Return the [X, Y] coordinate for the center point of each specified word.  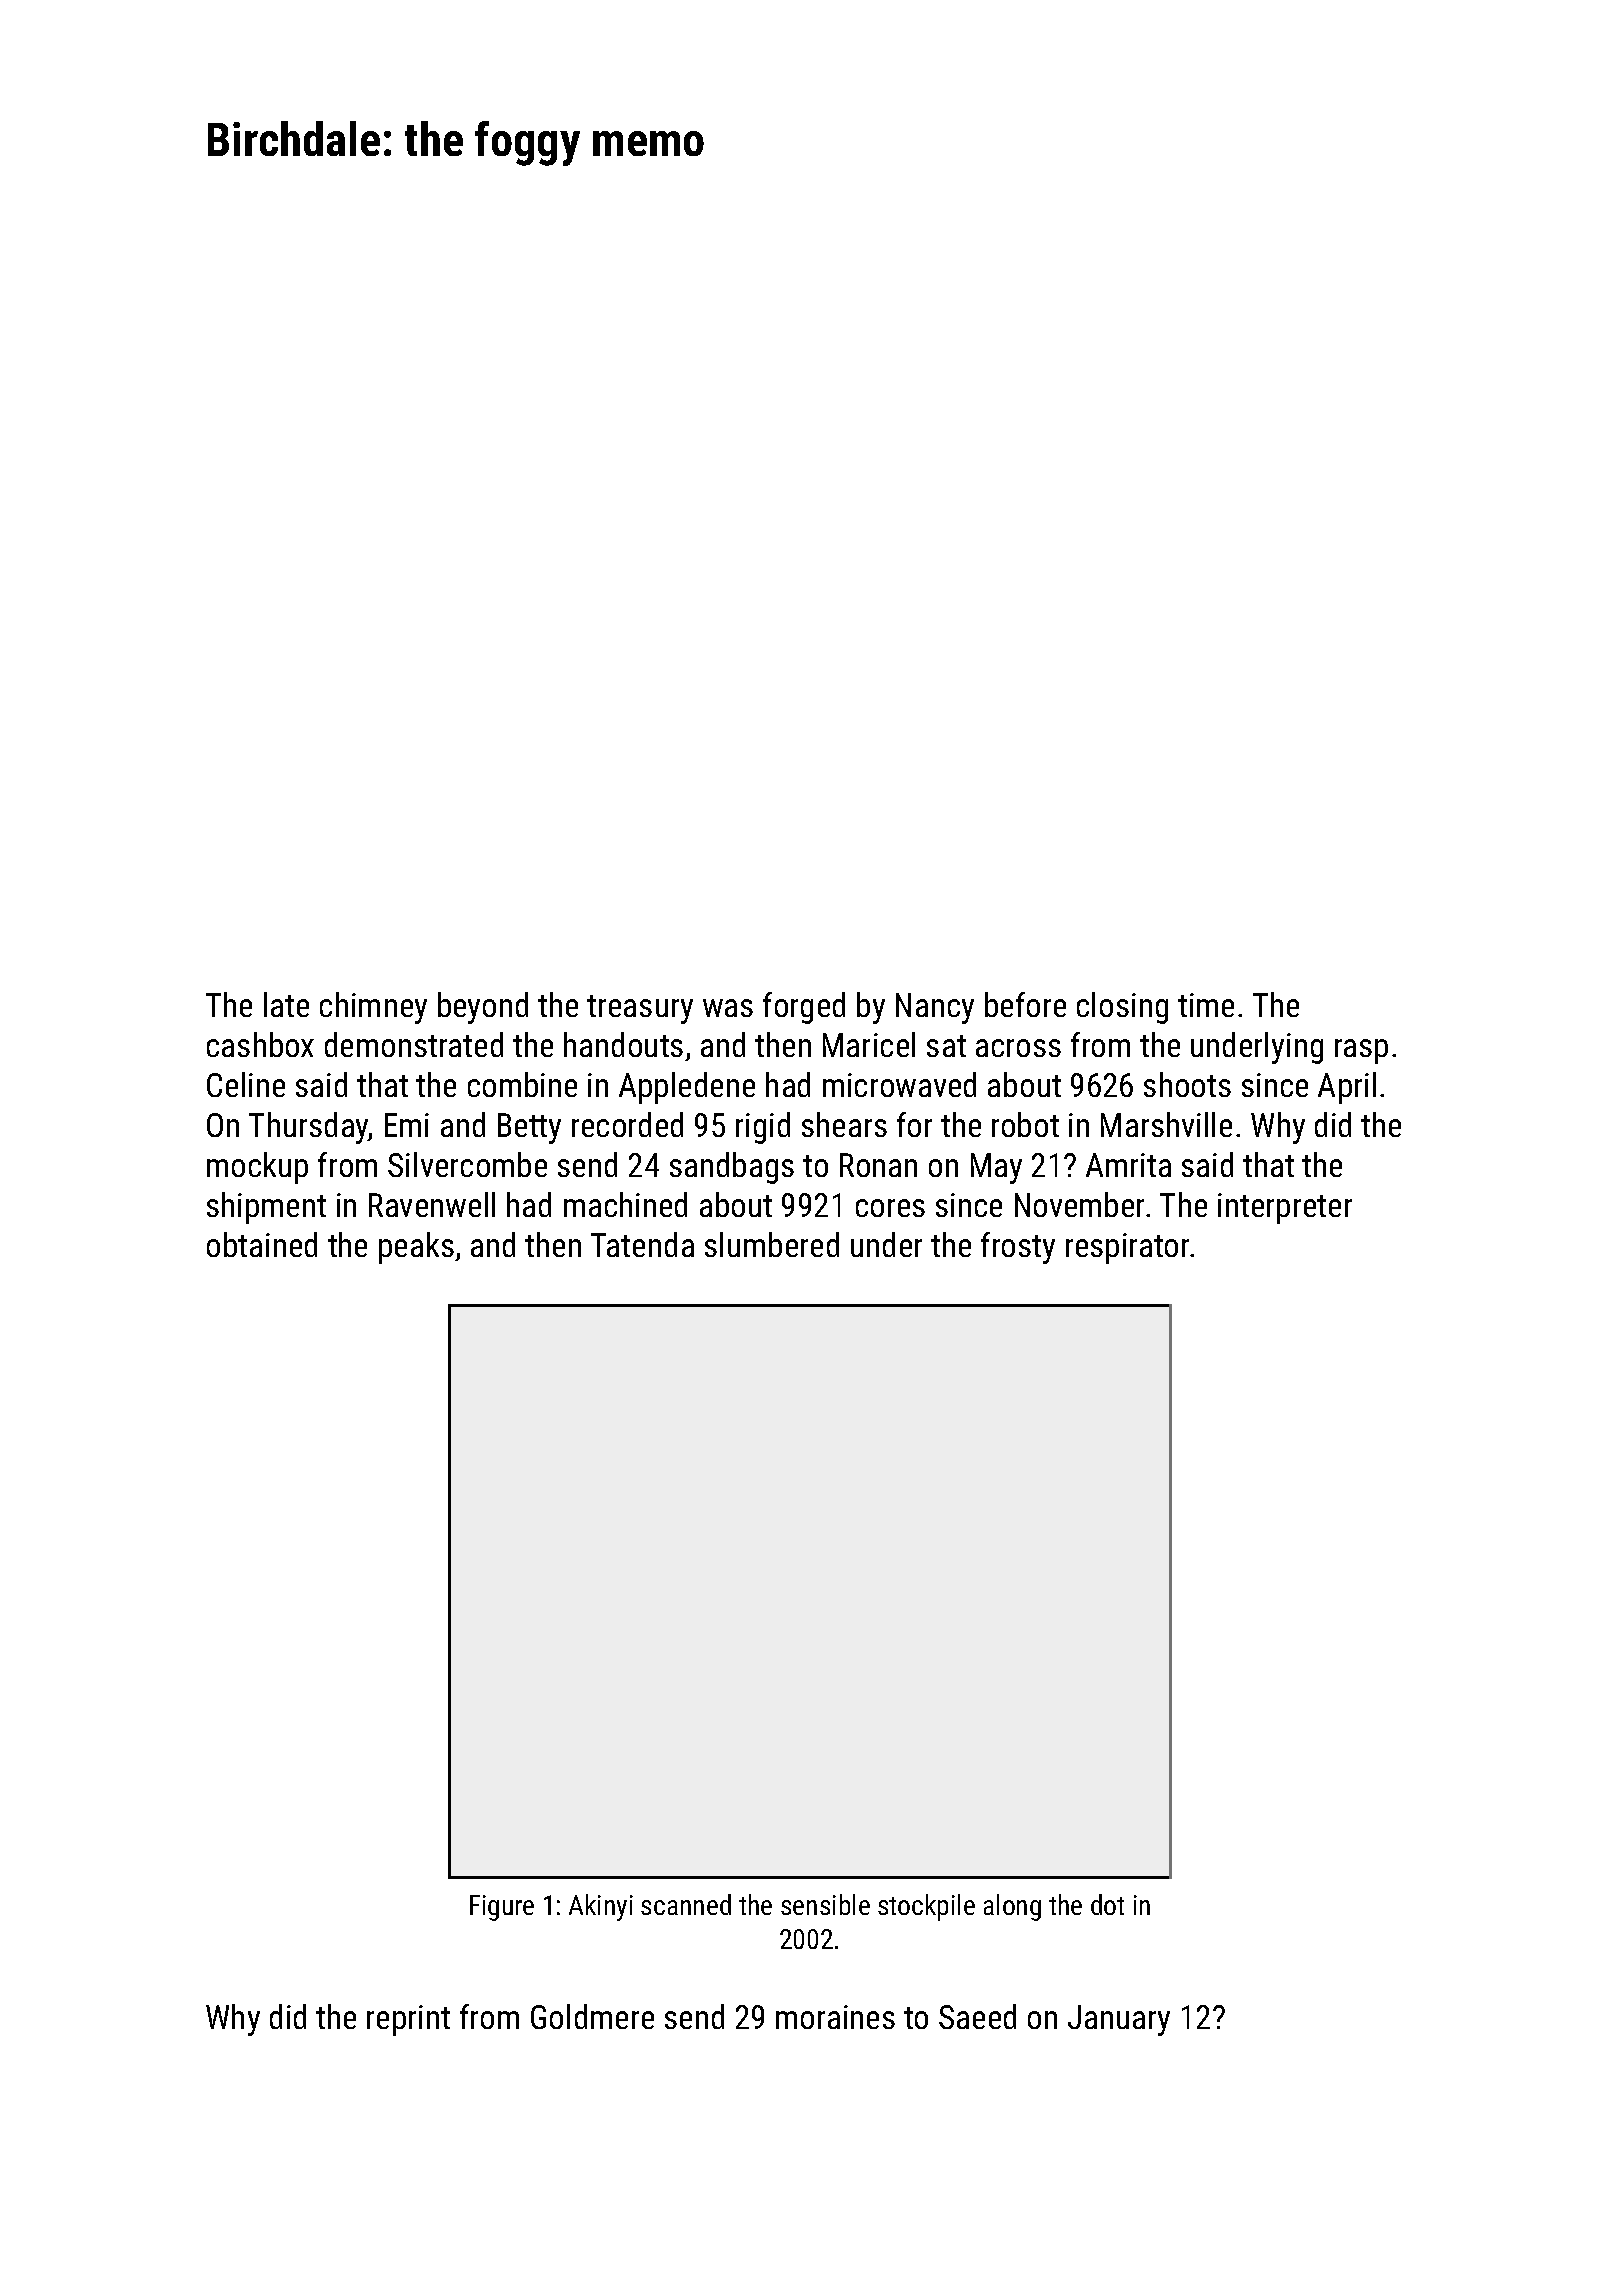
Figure [502, 1908]
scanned [686, 1904]
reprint [408, 2020]
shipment [266, 1208]
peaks [416, 1248]
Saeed [977, 2016]
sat [946, 1046]
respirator [1128, 1248]
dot [1107, 1904]
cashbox [260, 1044]
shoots [1187, 1084]
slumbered [772, 1244]
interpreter [1285, 1208]
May [996, 1168]
